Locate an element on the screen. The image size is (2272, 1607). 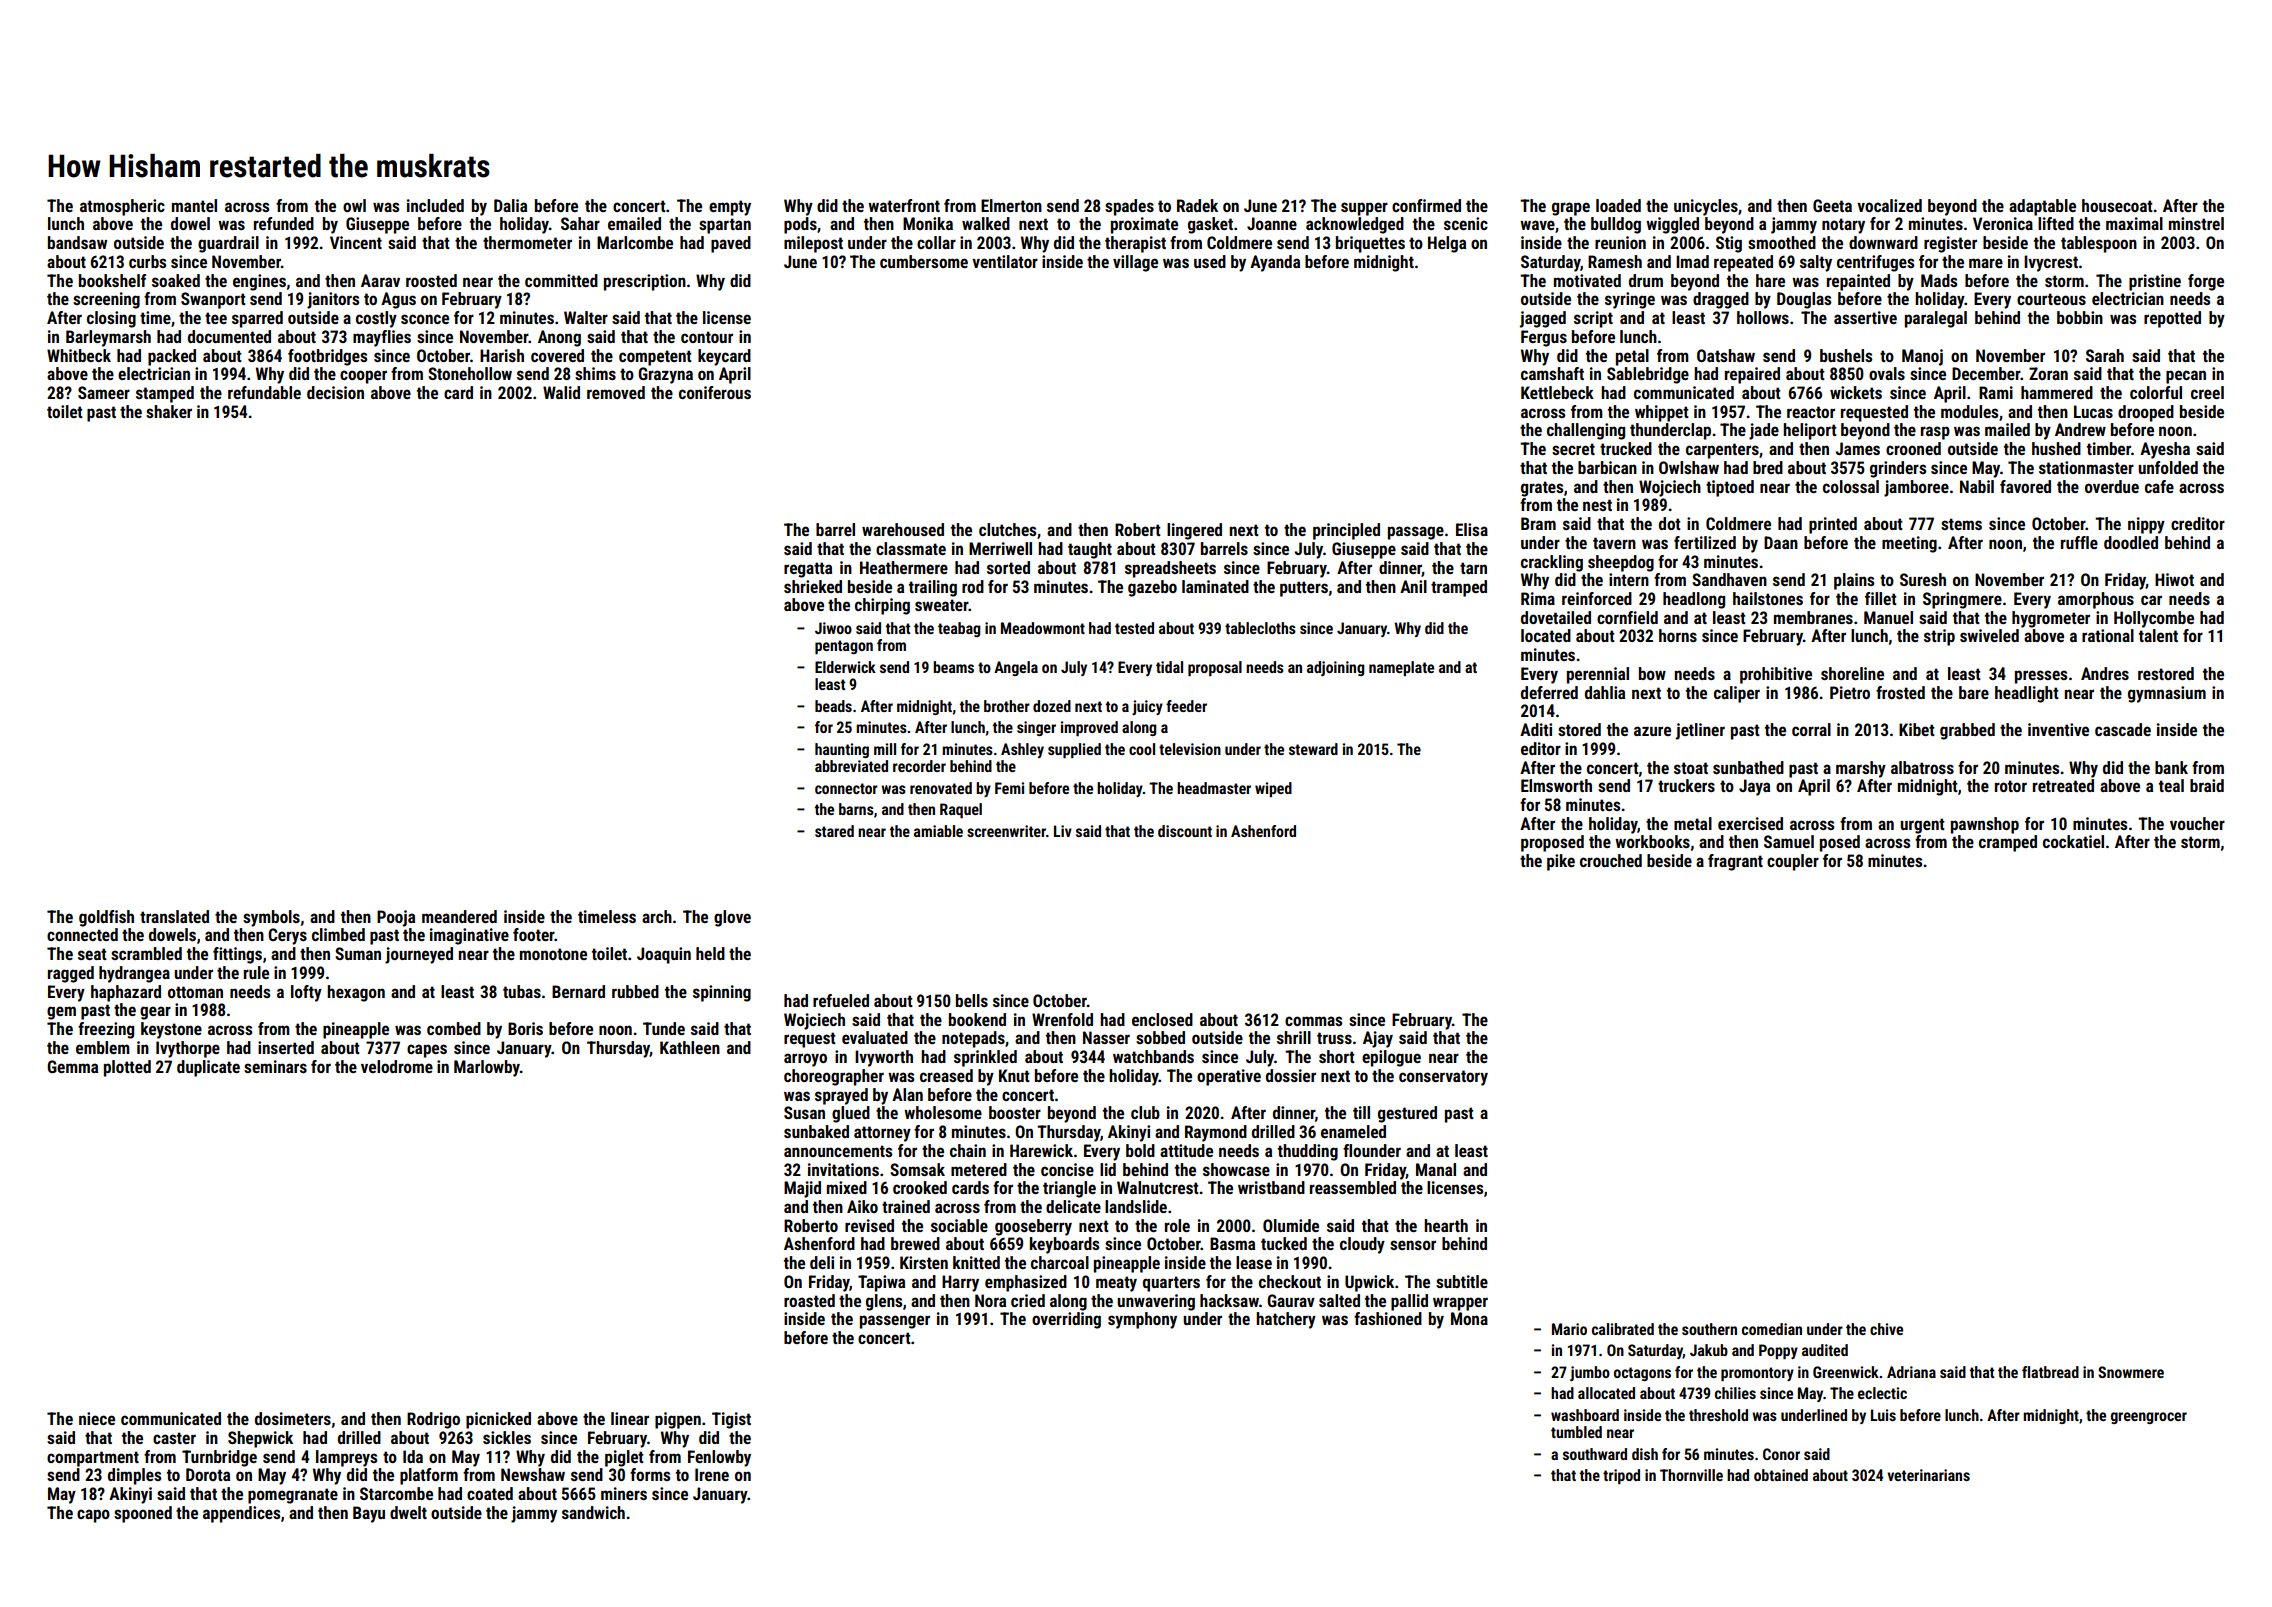
village is located at coordinates (1135, 263).
